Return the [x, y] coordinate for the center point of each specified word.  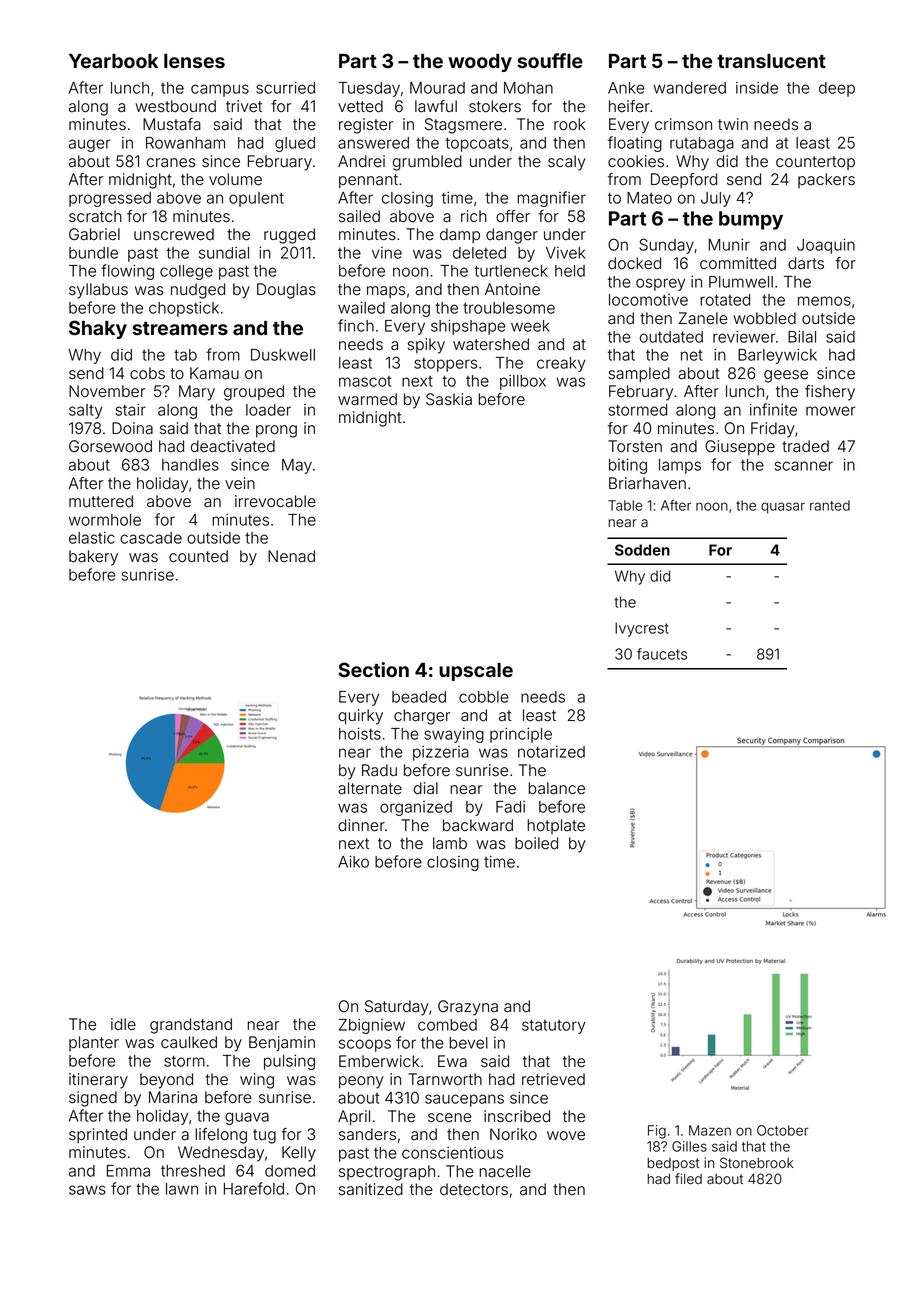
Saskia [449, 399]
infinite [773, 409]
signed [93, 1099]
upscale [476, 672]
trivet [244, 106]
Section [373, 669]
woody [480, 63]
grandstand [191, 1026]
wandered [689, 88]
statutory [554, 1026]
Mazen [710, 1130]
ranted [830, 505]
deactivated [233, 446]
